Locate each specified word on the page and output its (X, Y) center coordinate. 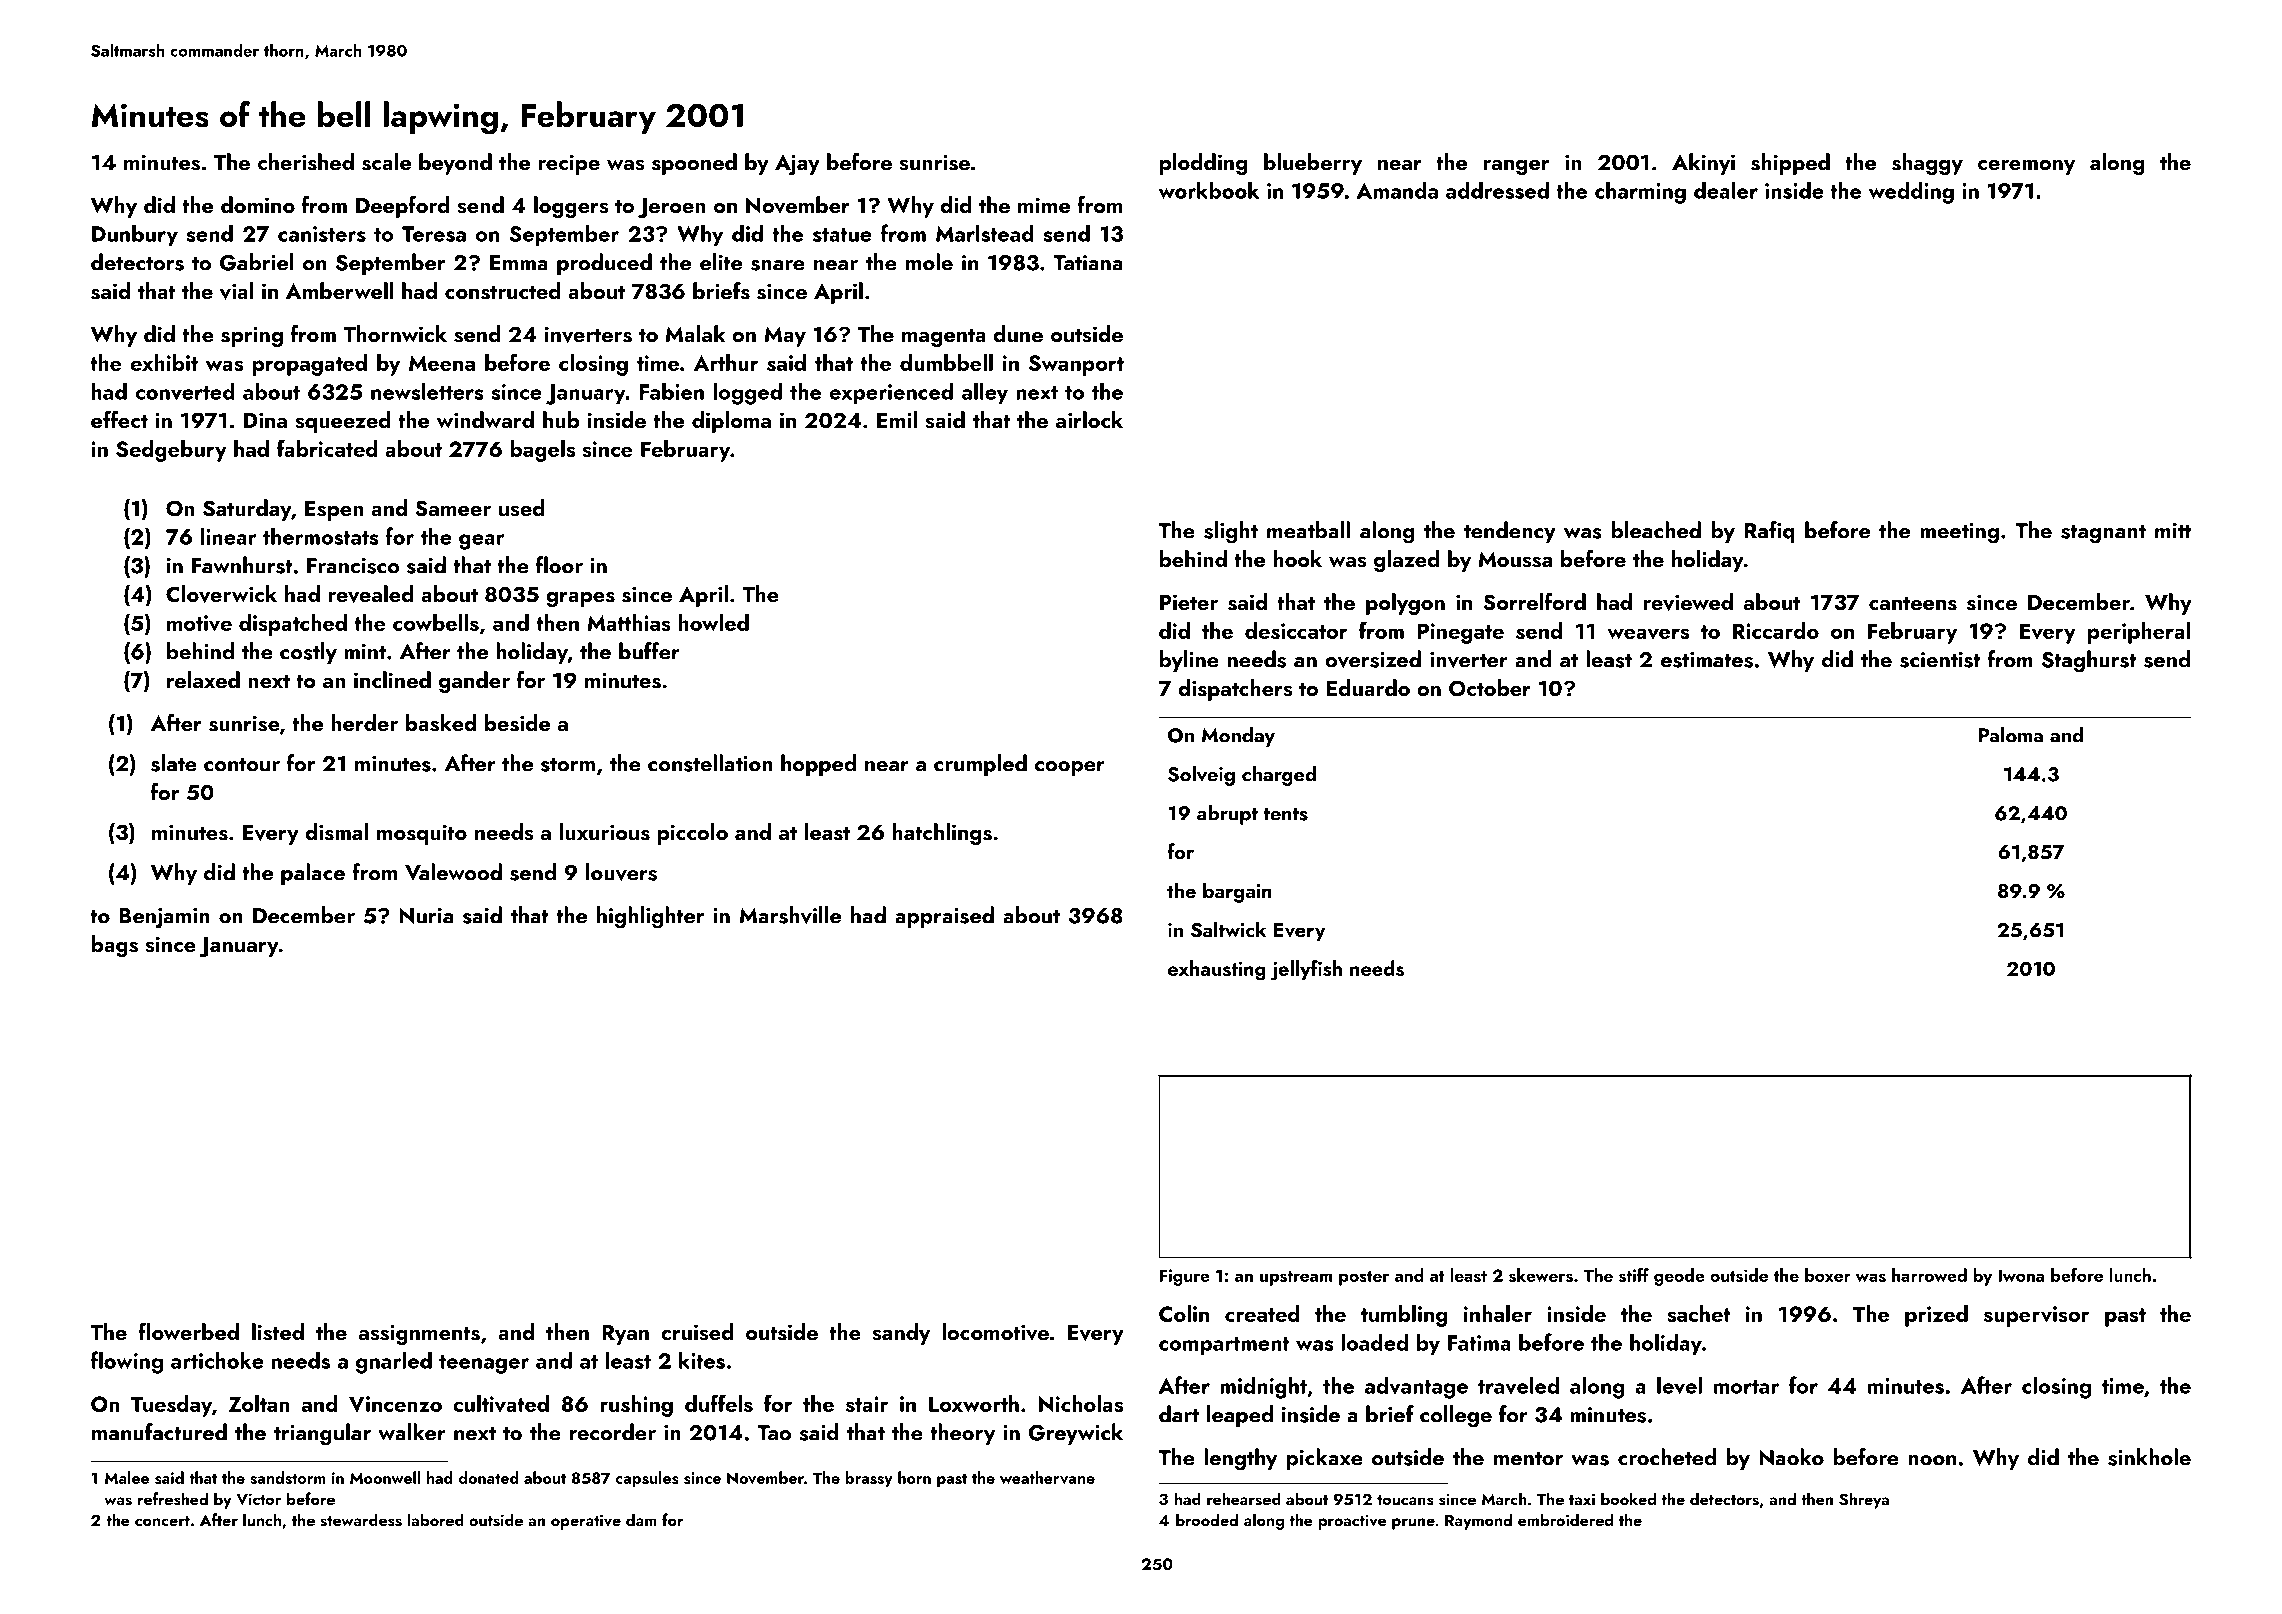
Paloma (2011, 735)
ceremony (2026, 167)
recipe (569, 164)
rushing (636, 1406)
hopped (818, 765)
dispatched (293, 625)
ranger (1517, 167)
